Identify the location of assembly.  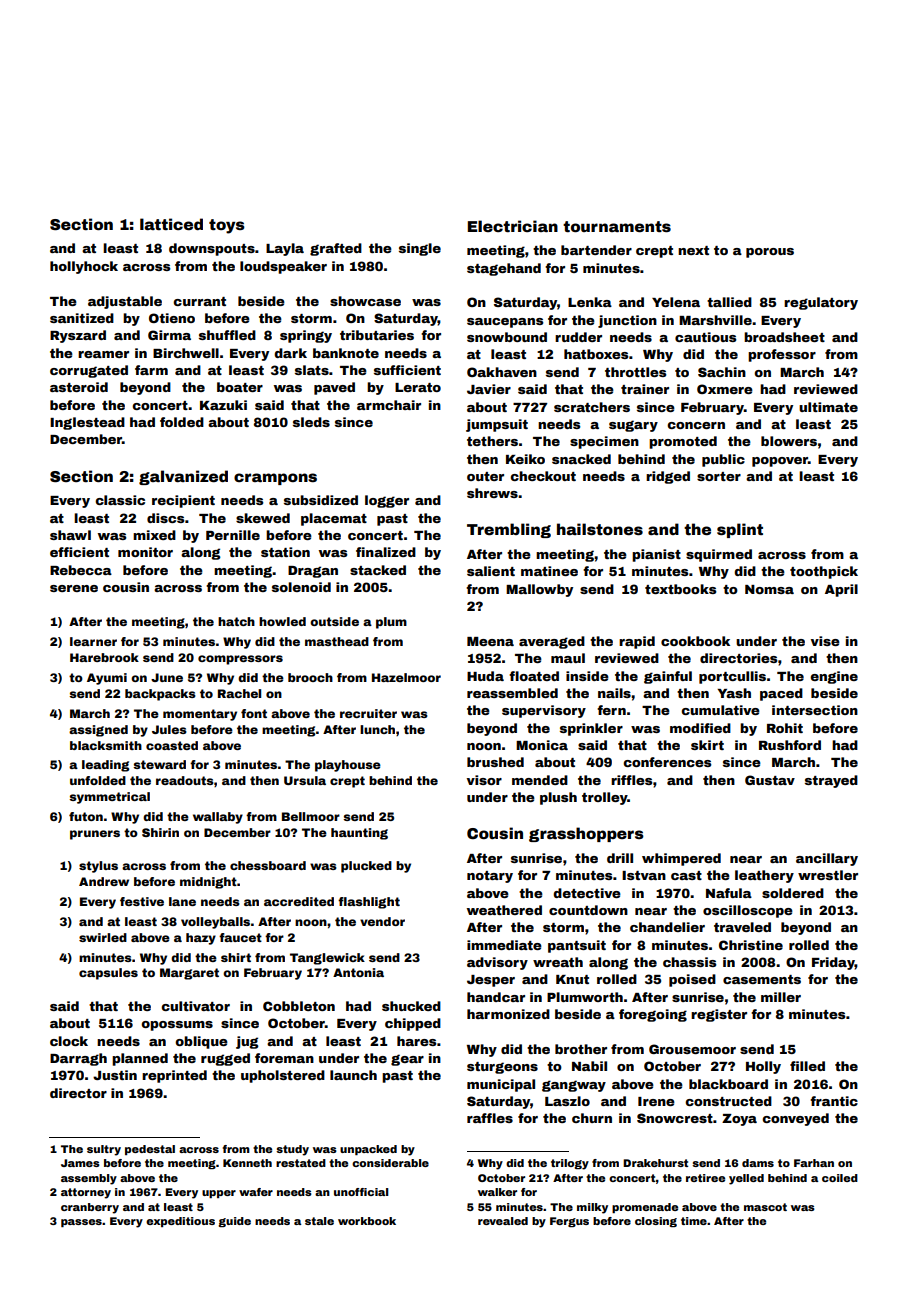
(89, 1179).
